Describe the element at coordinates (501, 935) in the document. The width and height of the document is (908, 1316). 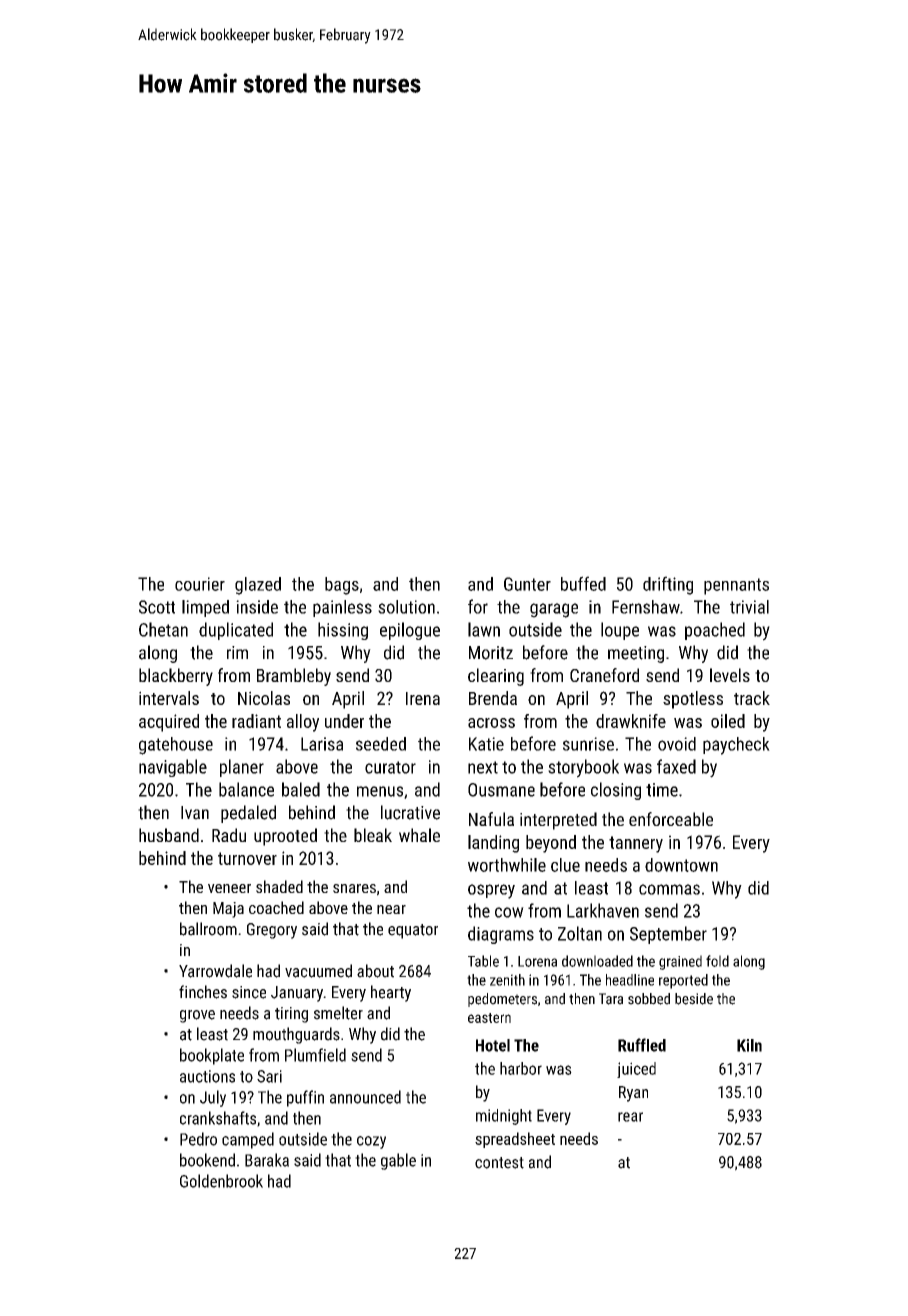
I see `diagrams` at that location.
